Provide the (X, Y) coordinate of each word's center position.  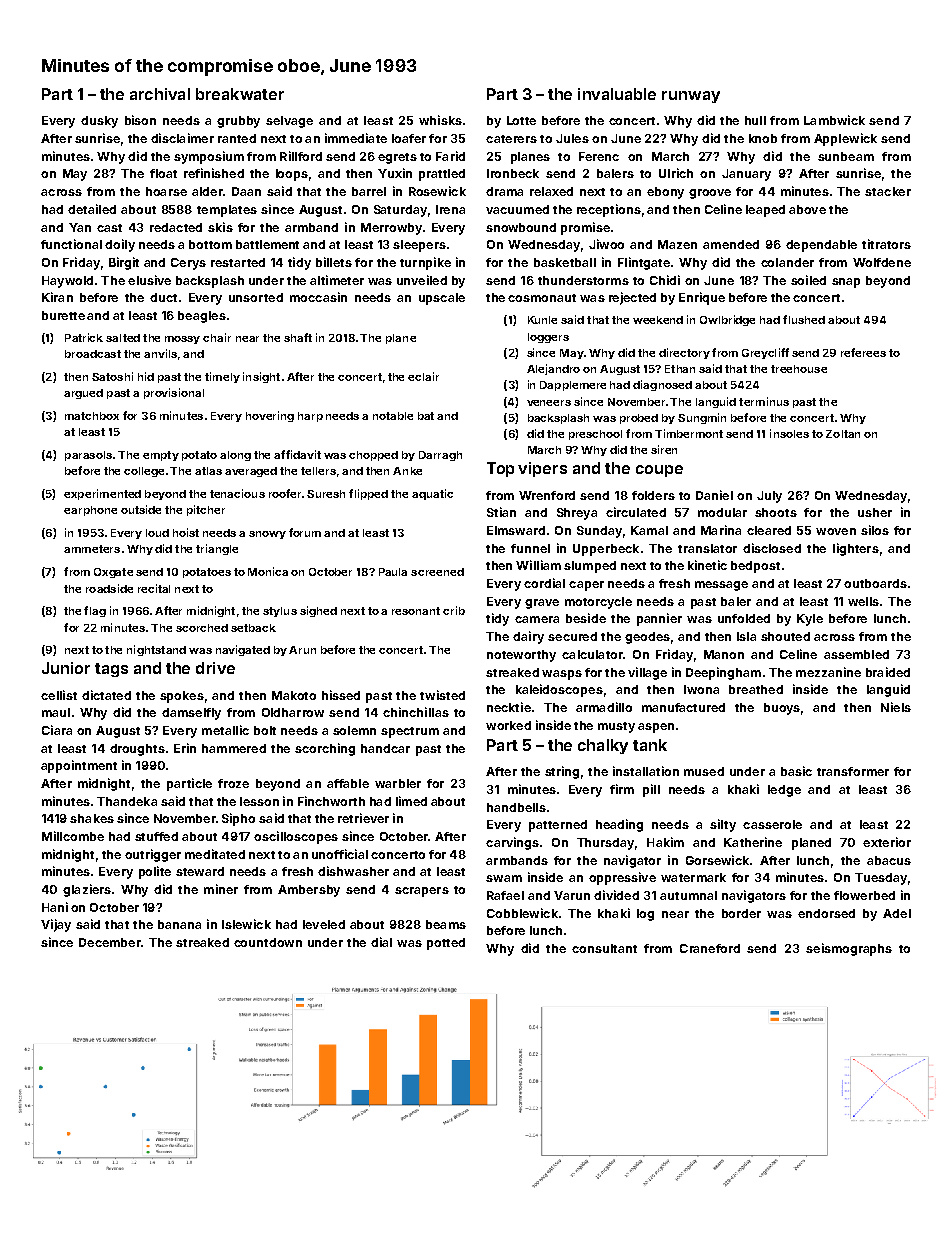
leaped (765, 211)
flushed (804, 319)
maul (56, 712)
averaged (251, 472)
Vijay (56, 925)
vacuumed (517, 209)
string (562, 772)
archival (160, 94)
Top (500, 469)
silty (723, 825)
